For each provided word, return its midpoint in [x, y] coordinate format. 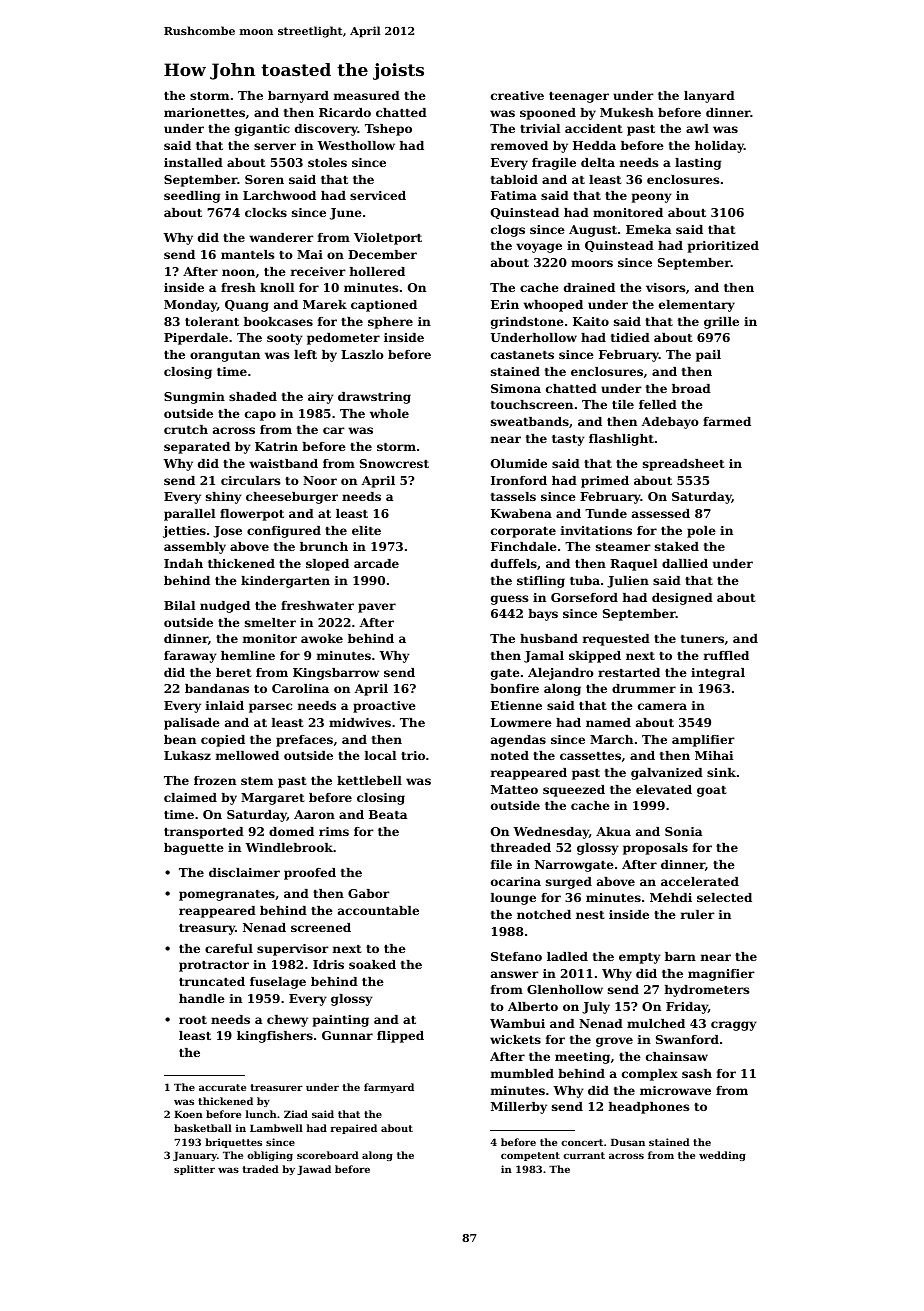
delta [598, 162]
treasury [207, 929]
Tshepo [388, 130]
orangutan [225, 356]
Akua [613, 831]
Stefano [516, 956]
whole [389, 413]
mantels [247, 254]
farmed [727, 421]
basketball [203, 1128]
